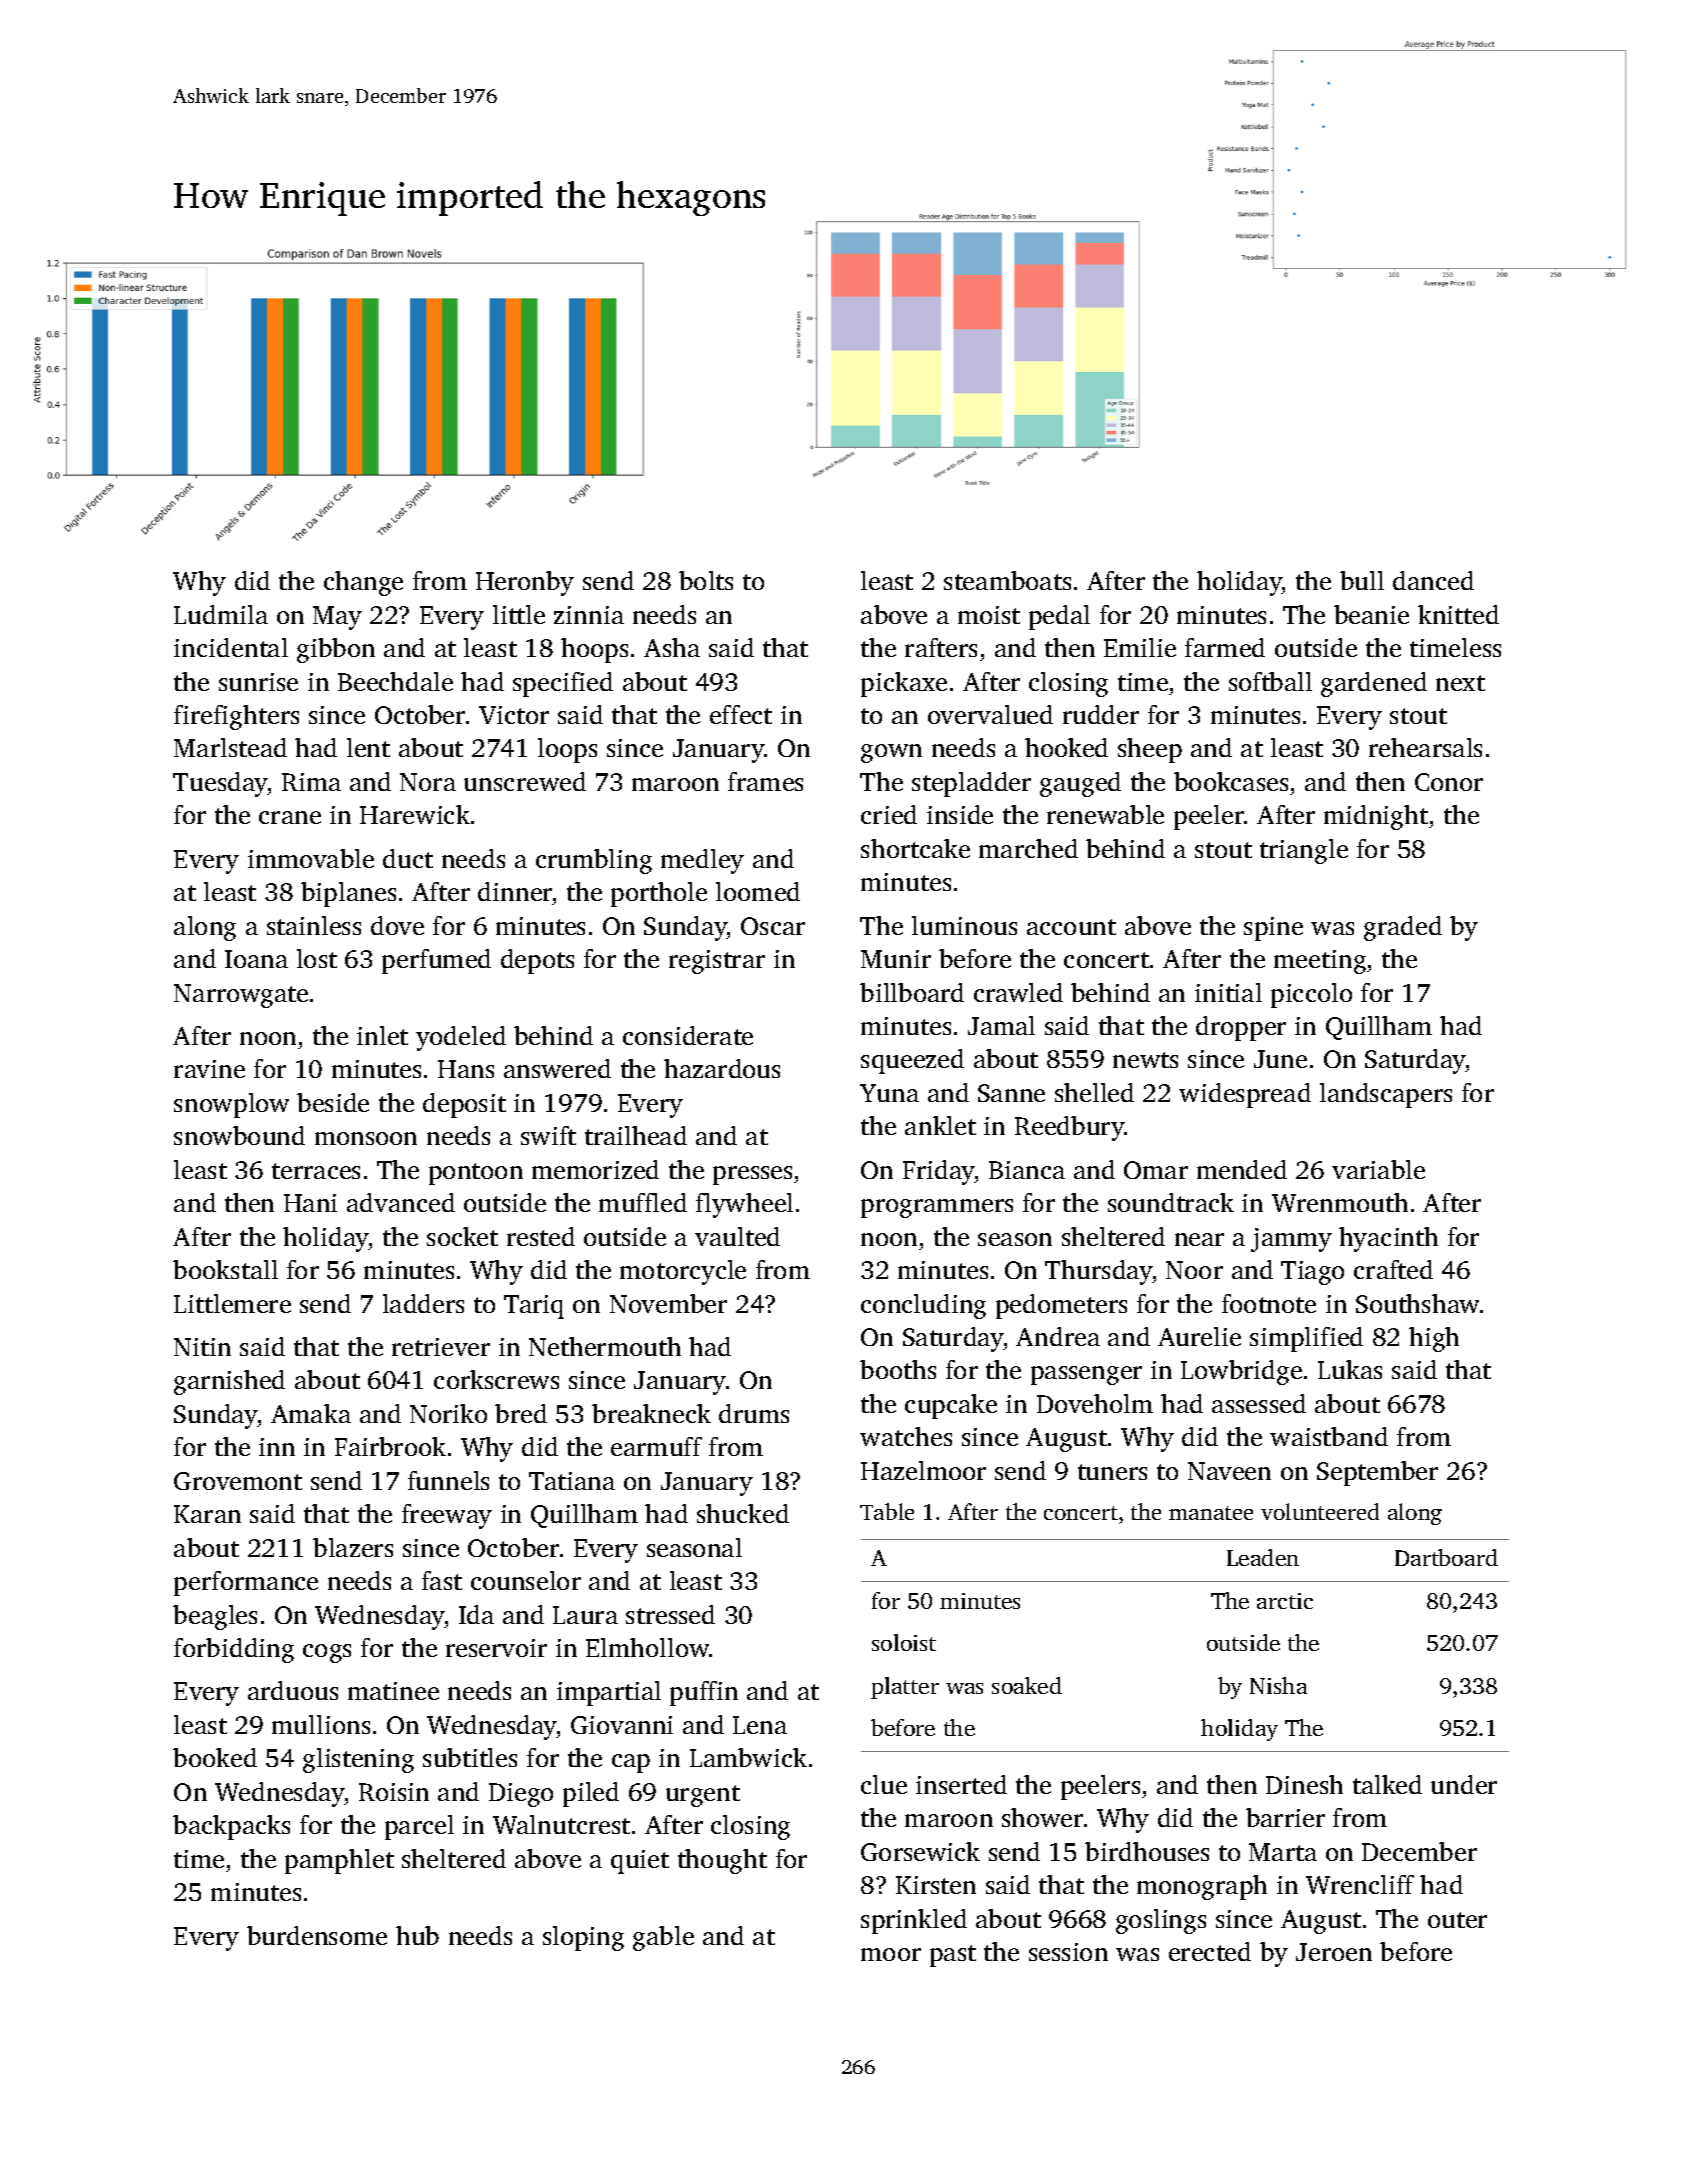  Describe the element at coordinates (563, 684) in the screenshot. I see `specified` at that location.
